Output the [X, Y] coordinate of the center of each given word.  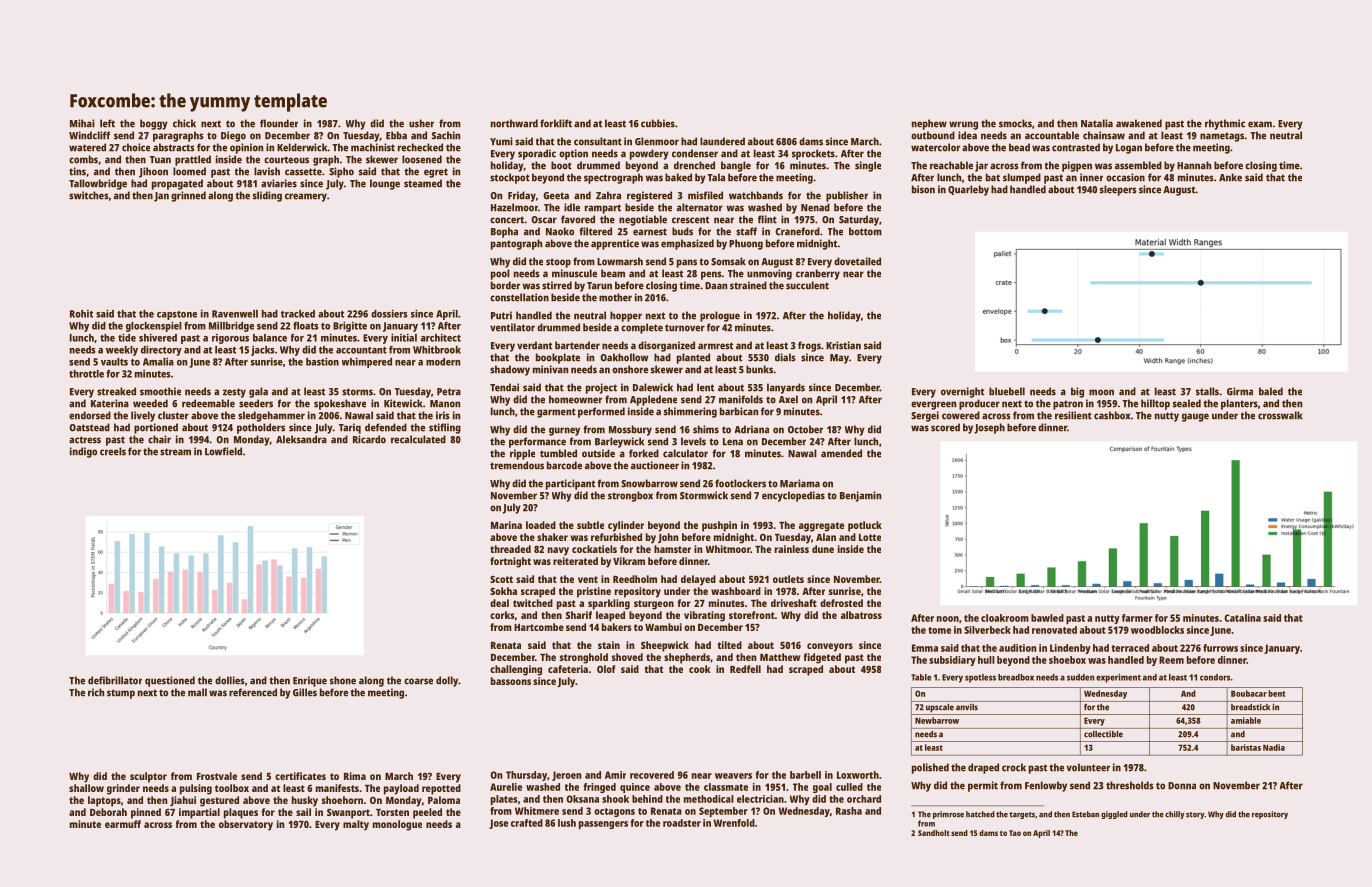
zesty [234, 393]
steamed [423, 183]
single [868, 166]
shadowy [510, 370]
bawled [1047, 618]
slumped [1022, 178]
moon [1101, 392]
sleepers [1118, 190]
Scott [501, 579]
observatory [246, 825]
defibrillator [115, 680]
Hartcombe [539, 627]
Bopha [504, 232]
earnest [650, 232]
